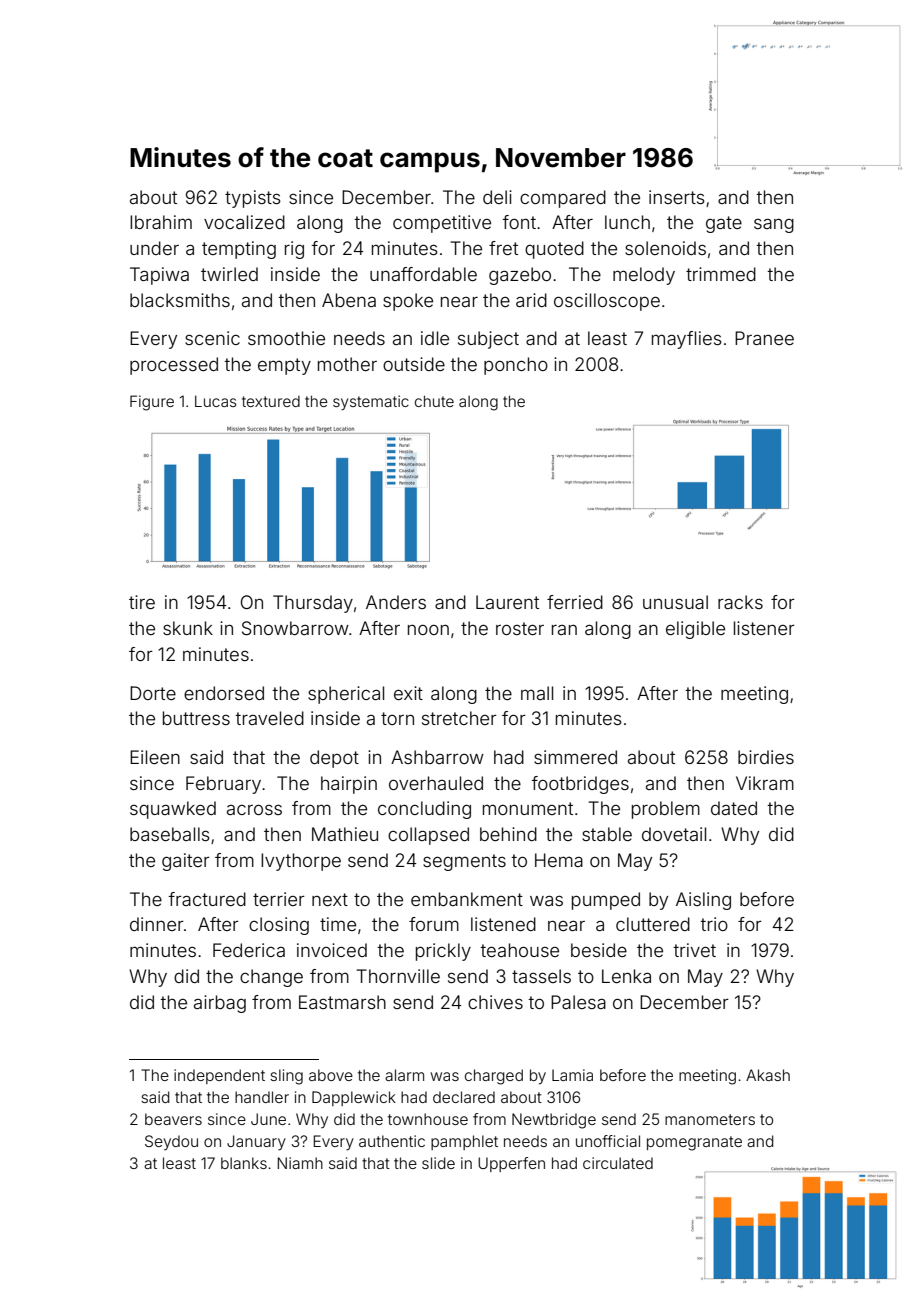 Image resolution: width=924 pixels, height=1314 pixels. I want to click on pomegranate, so click(694, 1143).
